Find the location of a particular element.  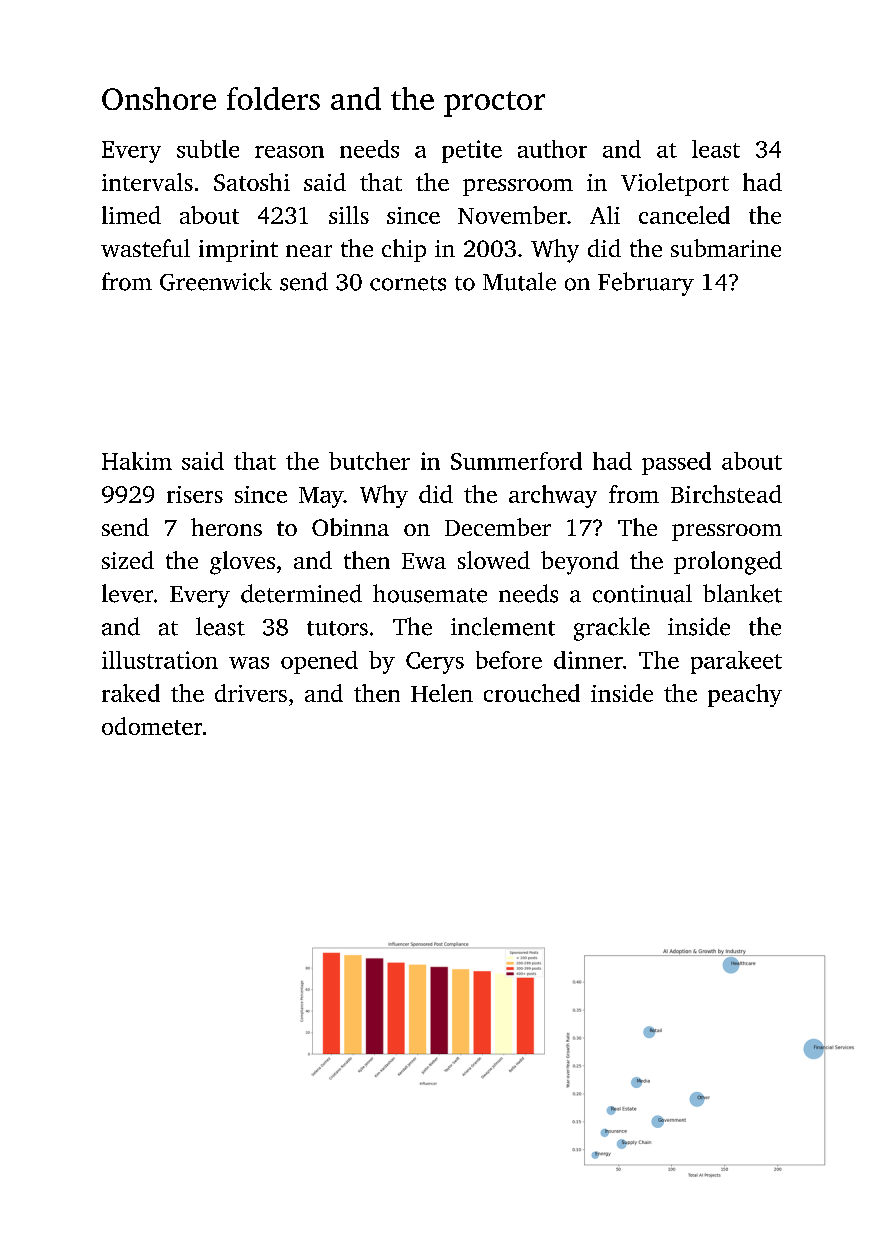

beyond is located at coordinates (580, 563).
